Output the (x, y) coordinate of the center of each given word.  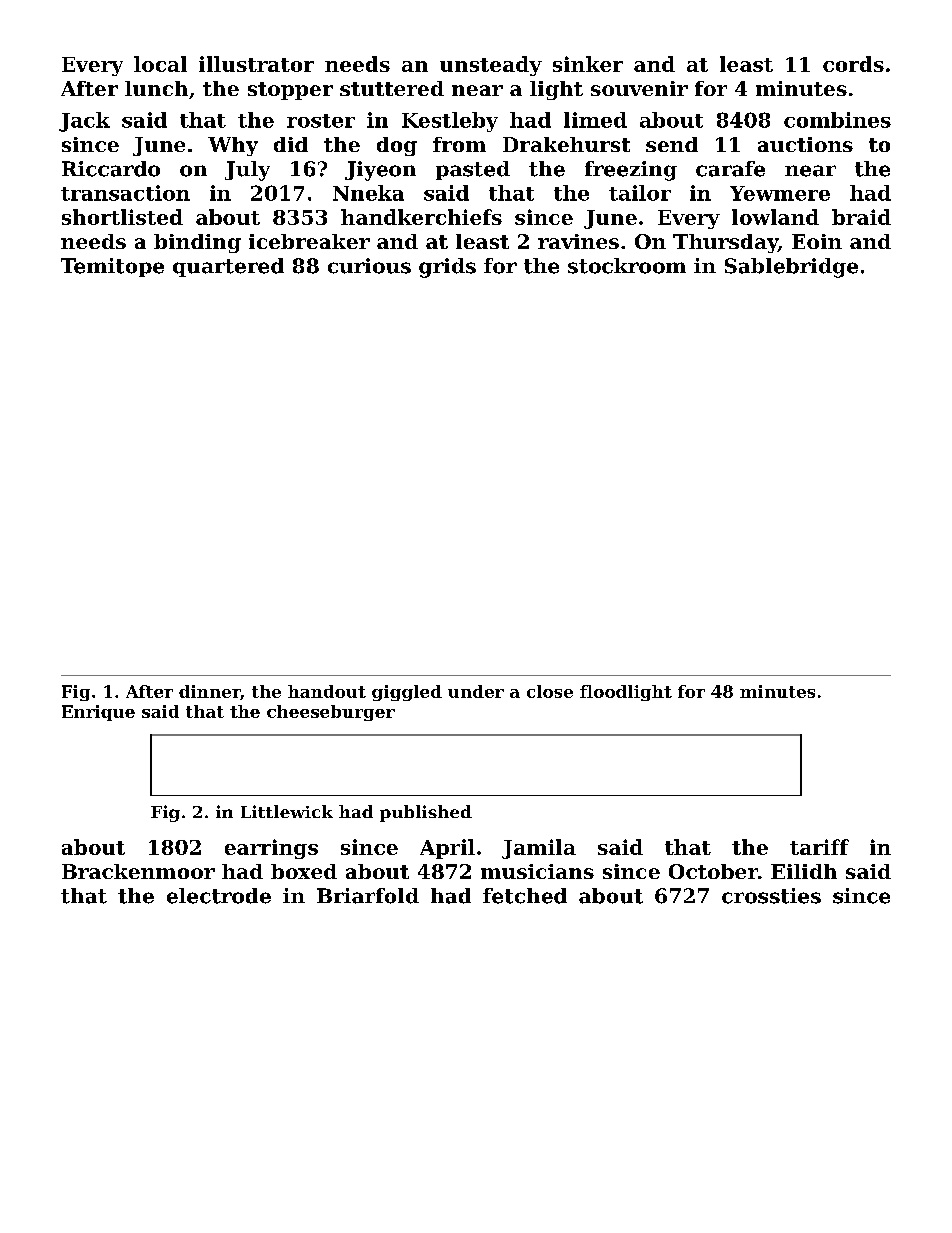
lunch (156, 88)
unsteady (491, 66)
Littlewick (287, 811)
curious (369, 266)
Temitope (112, 267)
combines (837, 120)
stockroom (627, 266)
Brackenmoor (138, 871)
